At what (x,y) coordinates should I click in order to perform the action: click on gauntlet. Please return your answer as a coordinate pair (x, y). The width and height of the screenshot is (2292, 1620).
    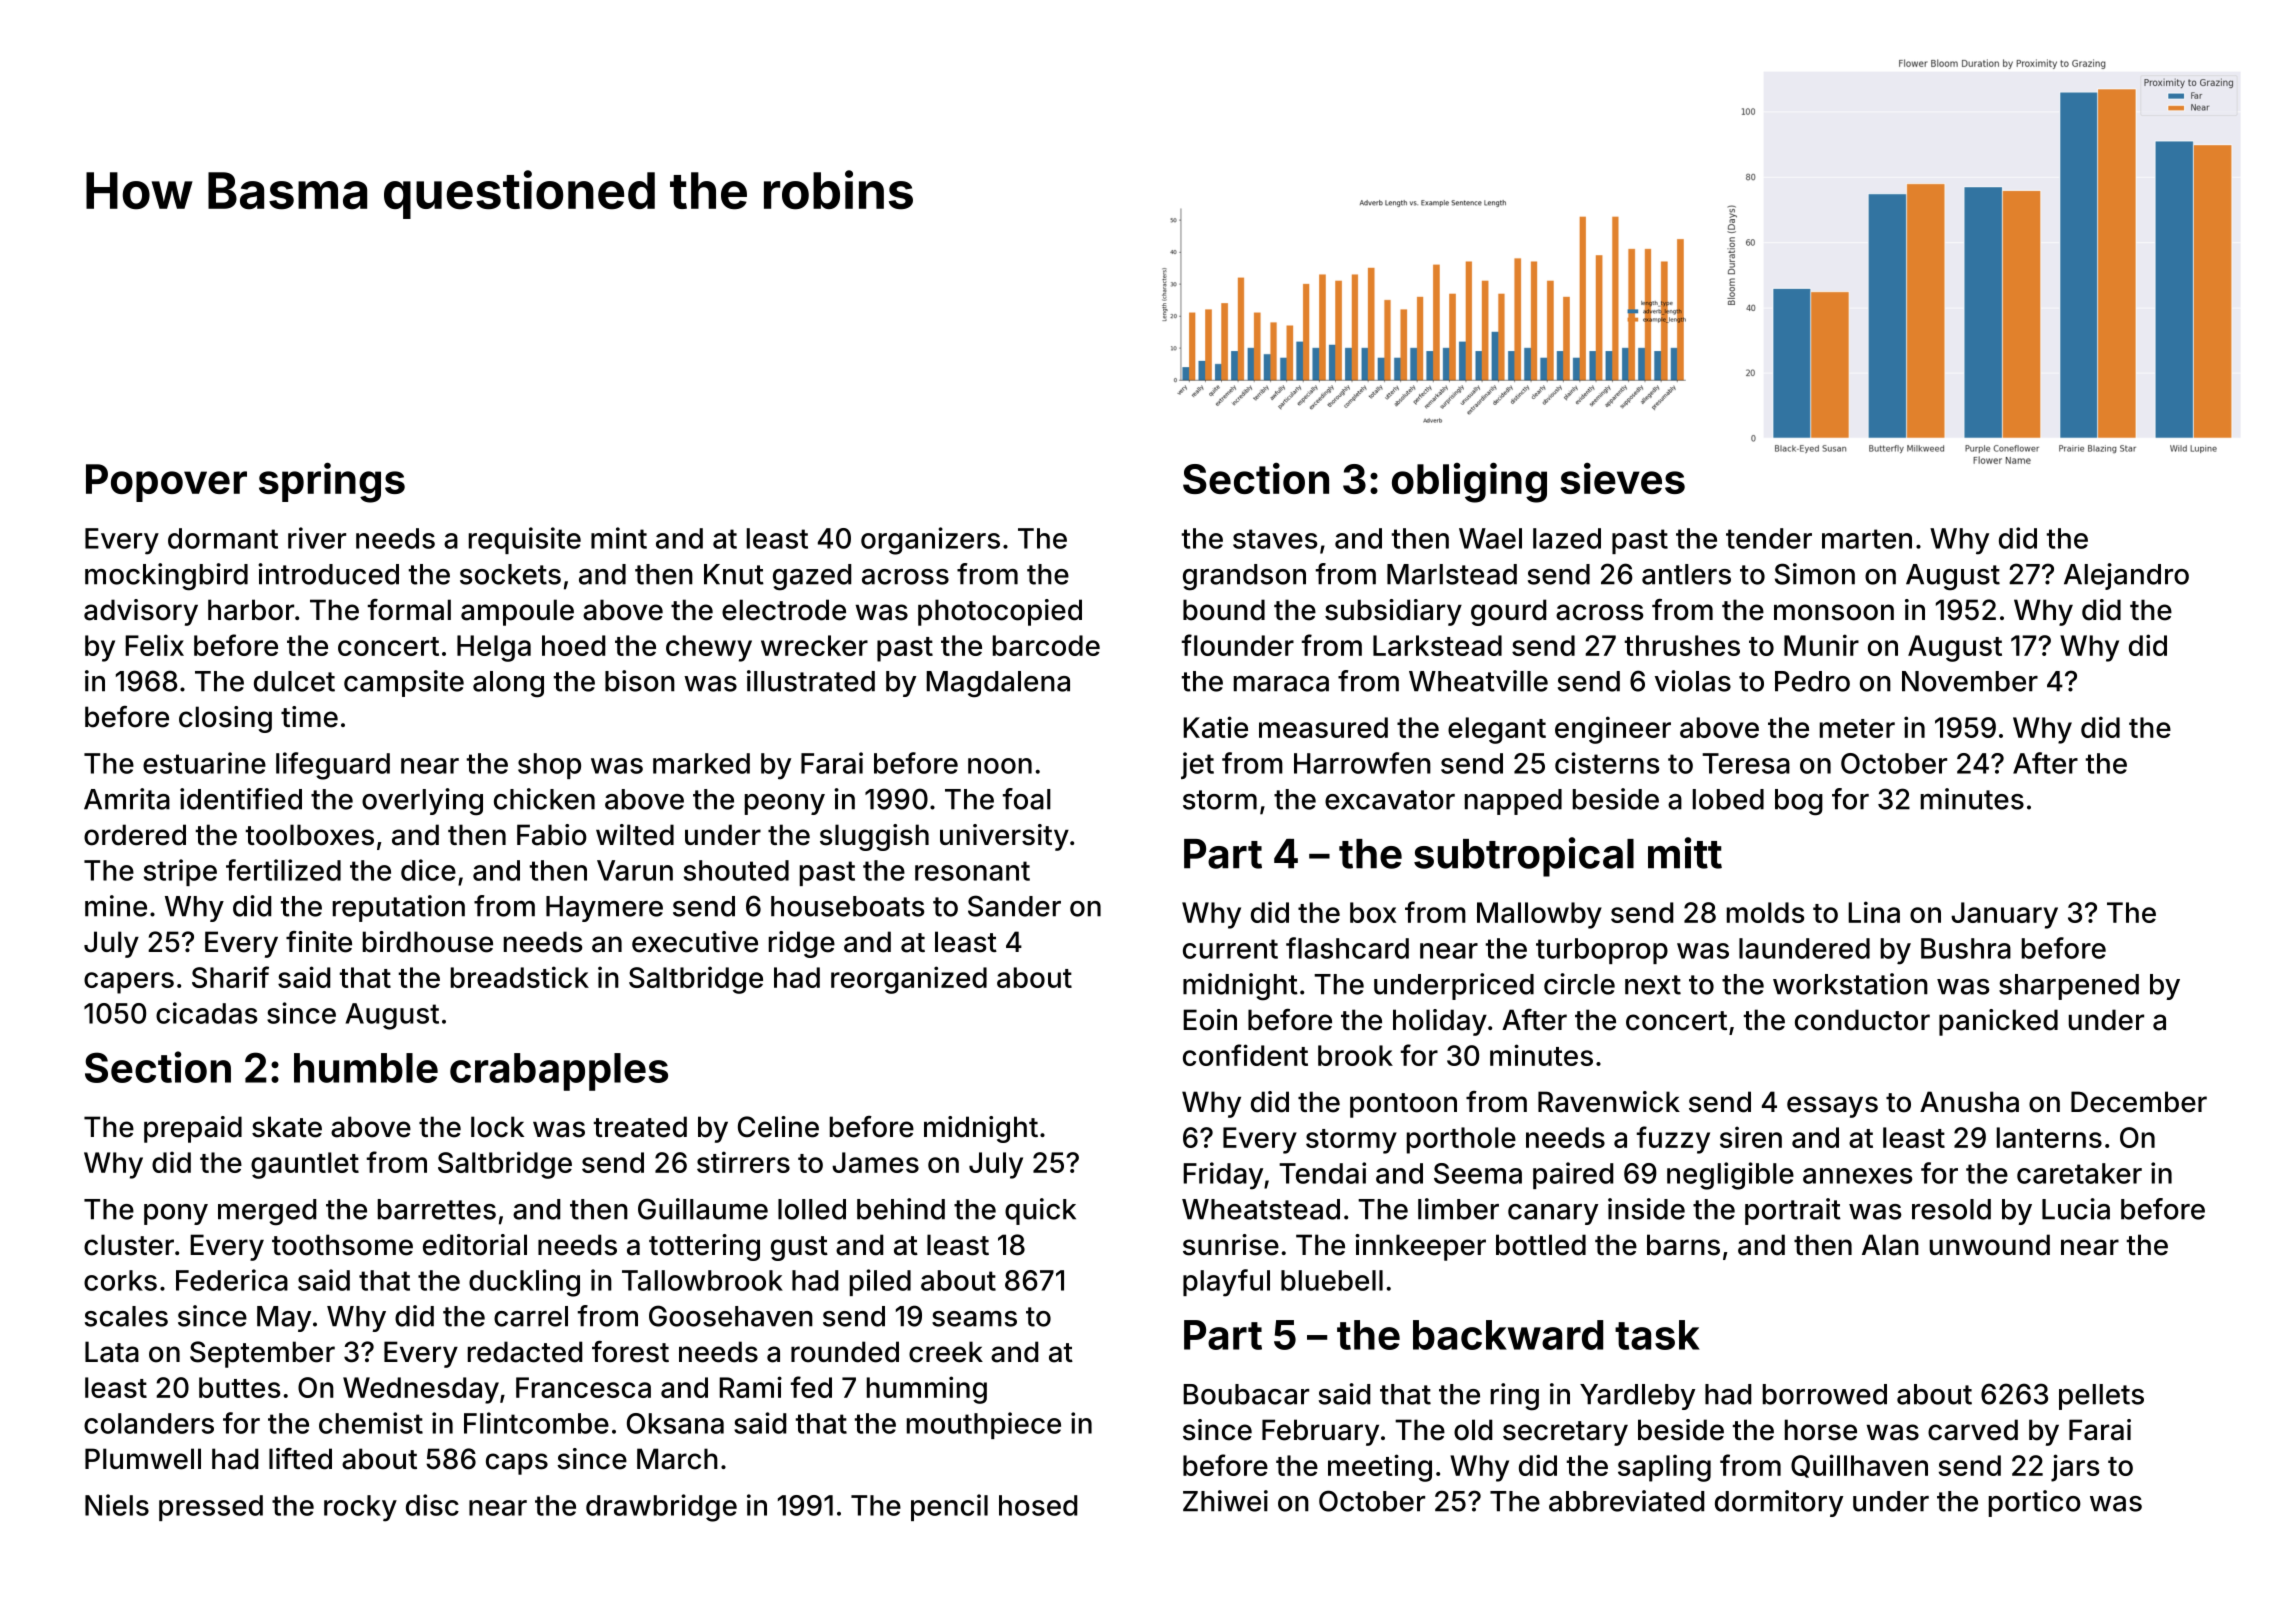
    Looking at the image, I should click on (305, 1165).
